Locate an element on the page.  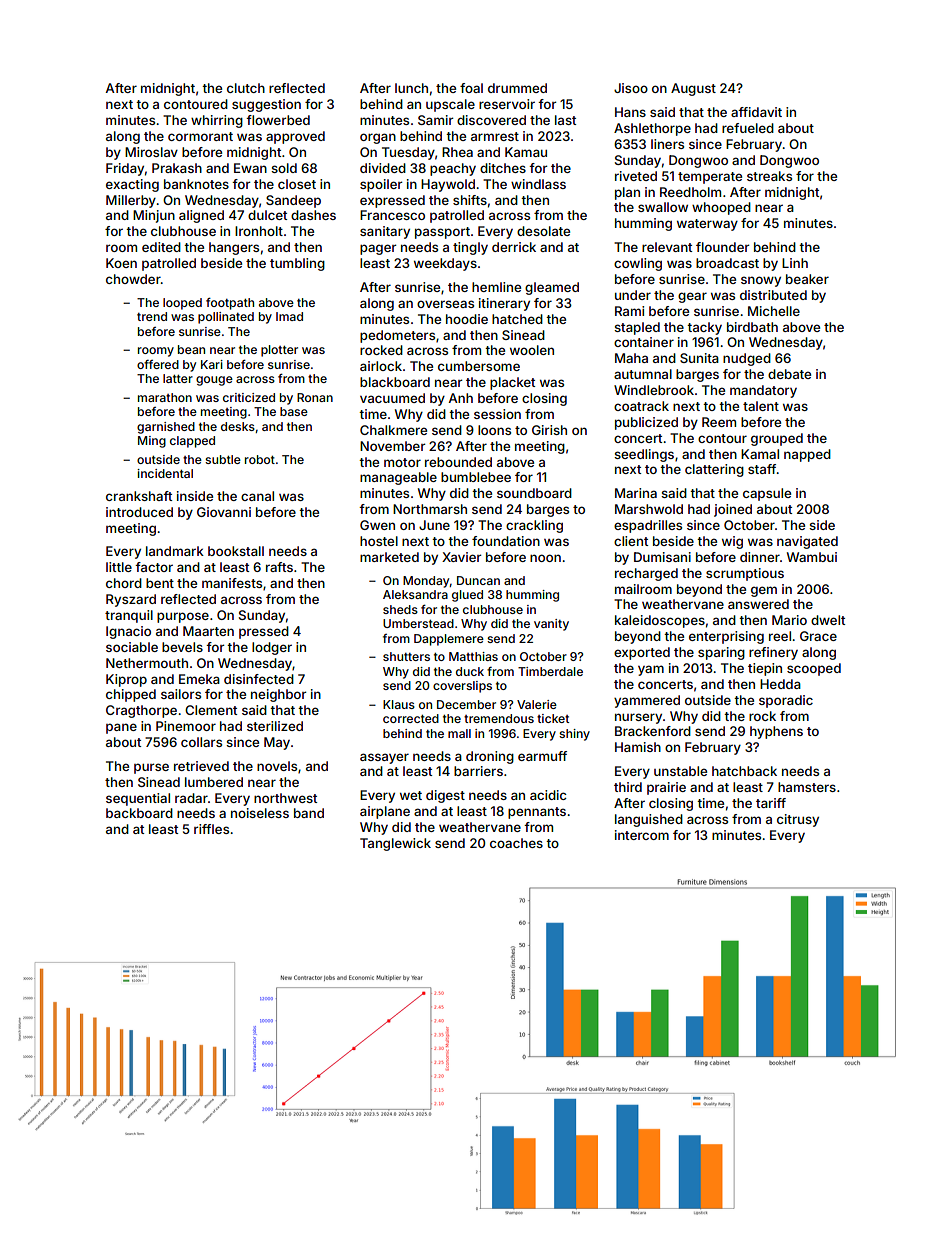
sequential is located at coordinates (138, 799).
